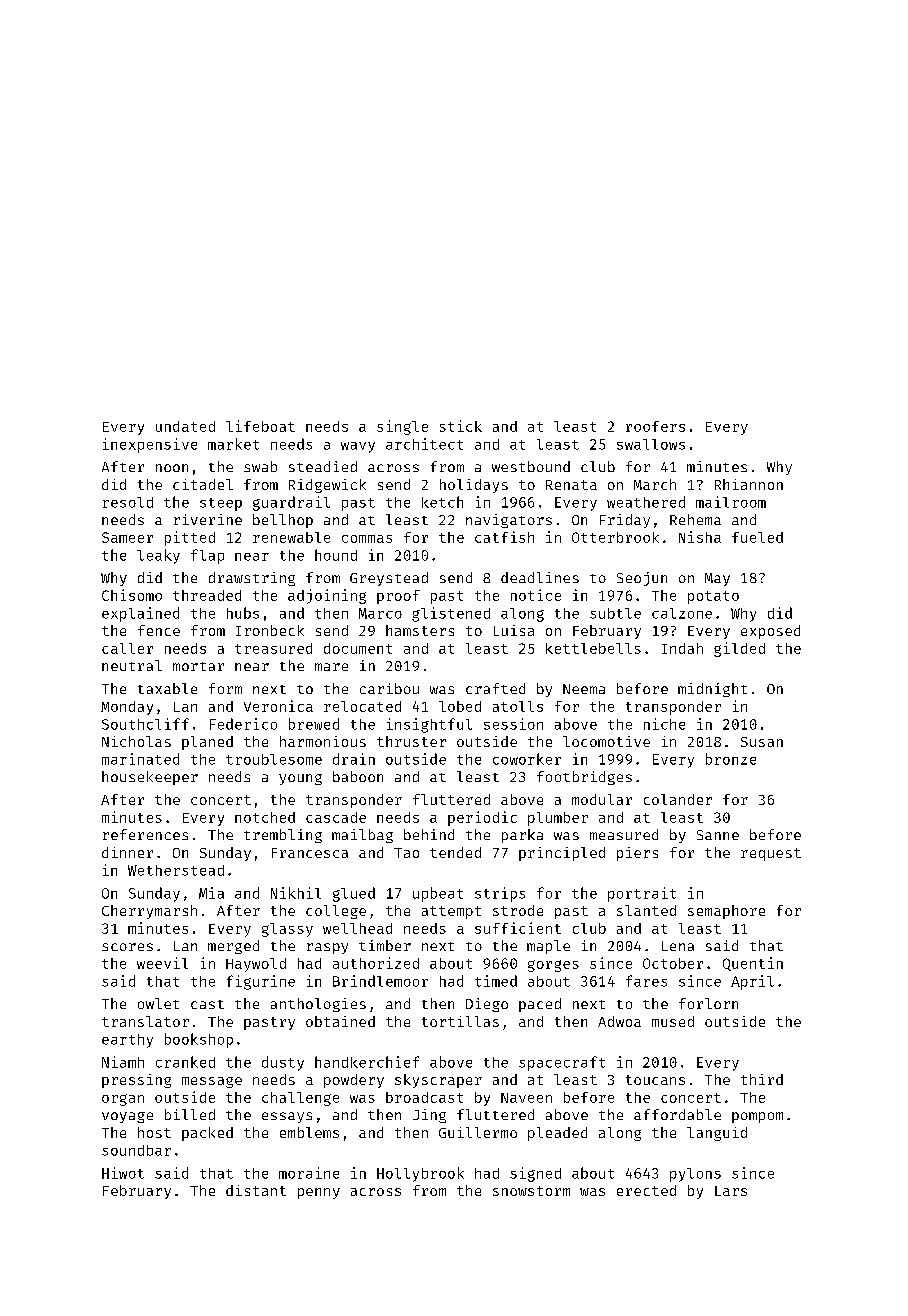  Describe the element at coordinates (380, 981) in the screenshot. I see `Brindlemoor` at that location.
